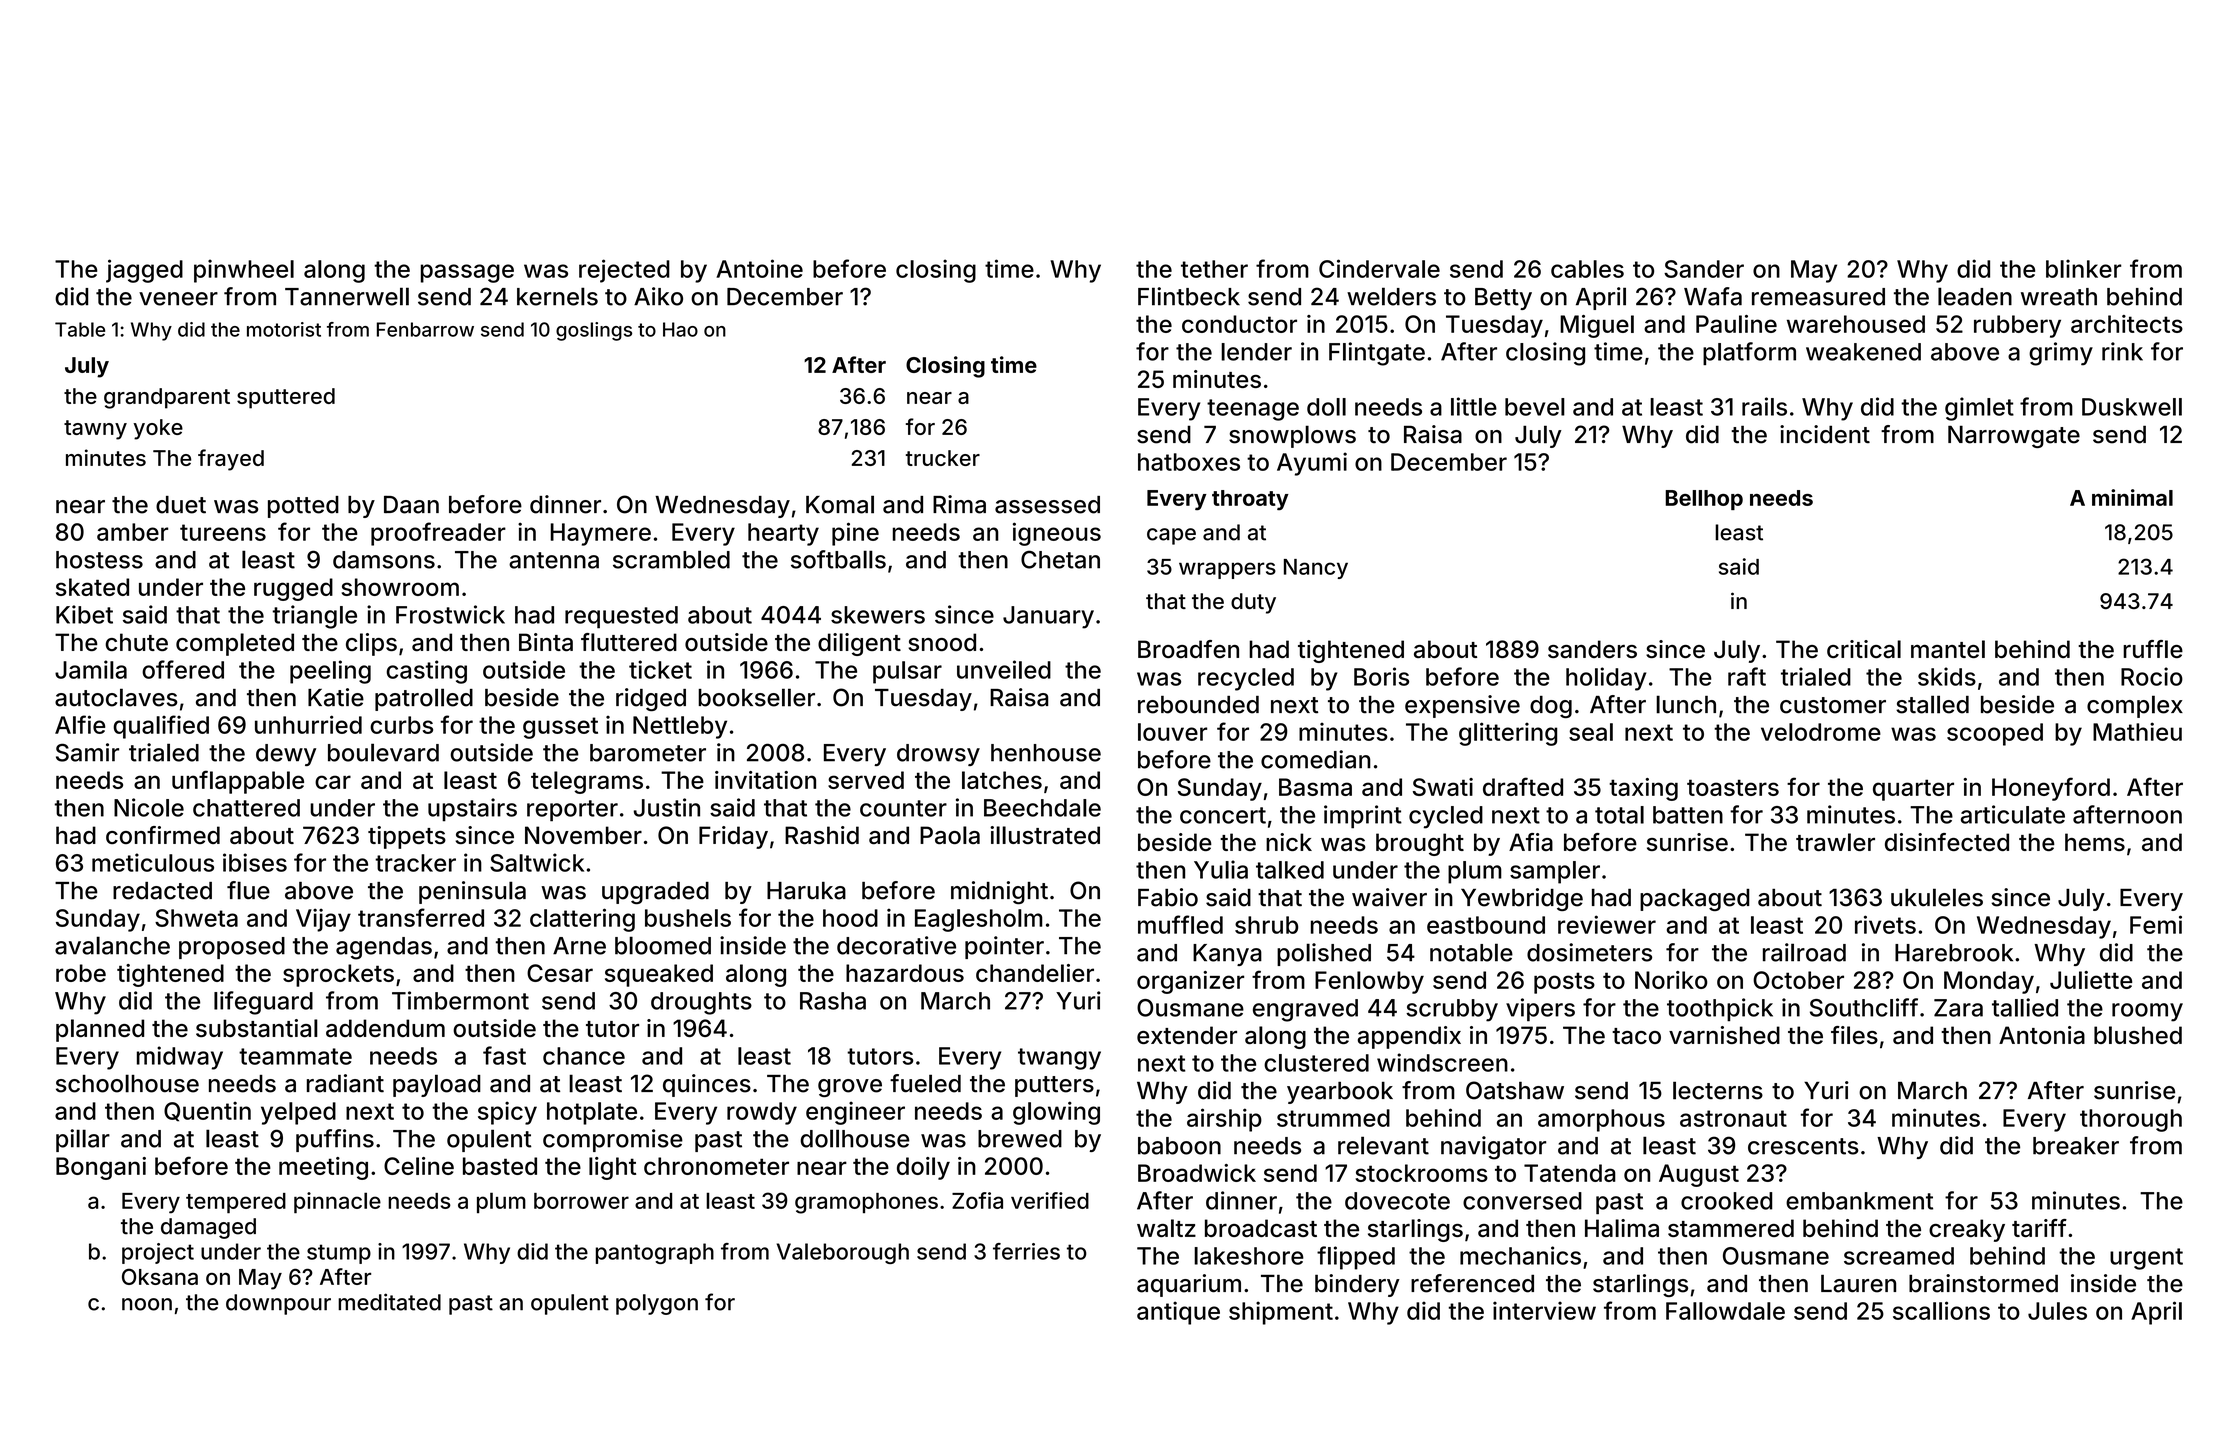 This screenshot has height=1448, width=2238. What do you see at coordinates (925, 1083) in the screenshot?
I see `fueled` at bounding box center [925, 1083].
